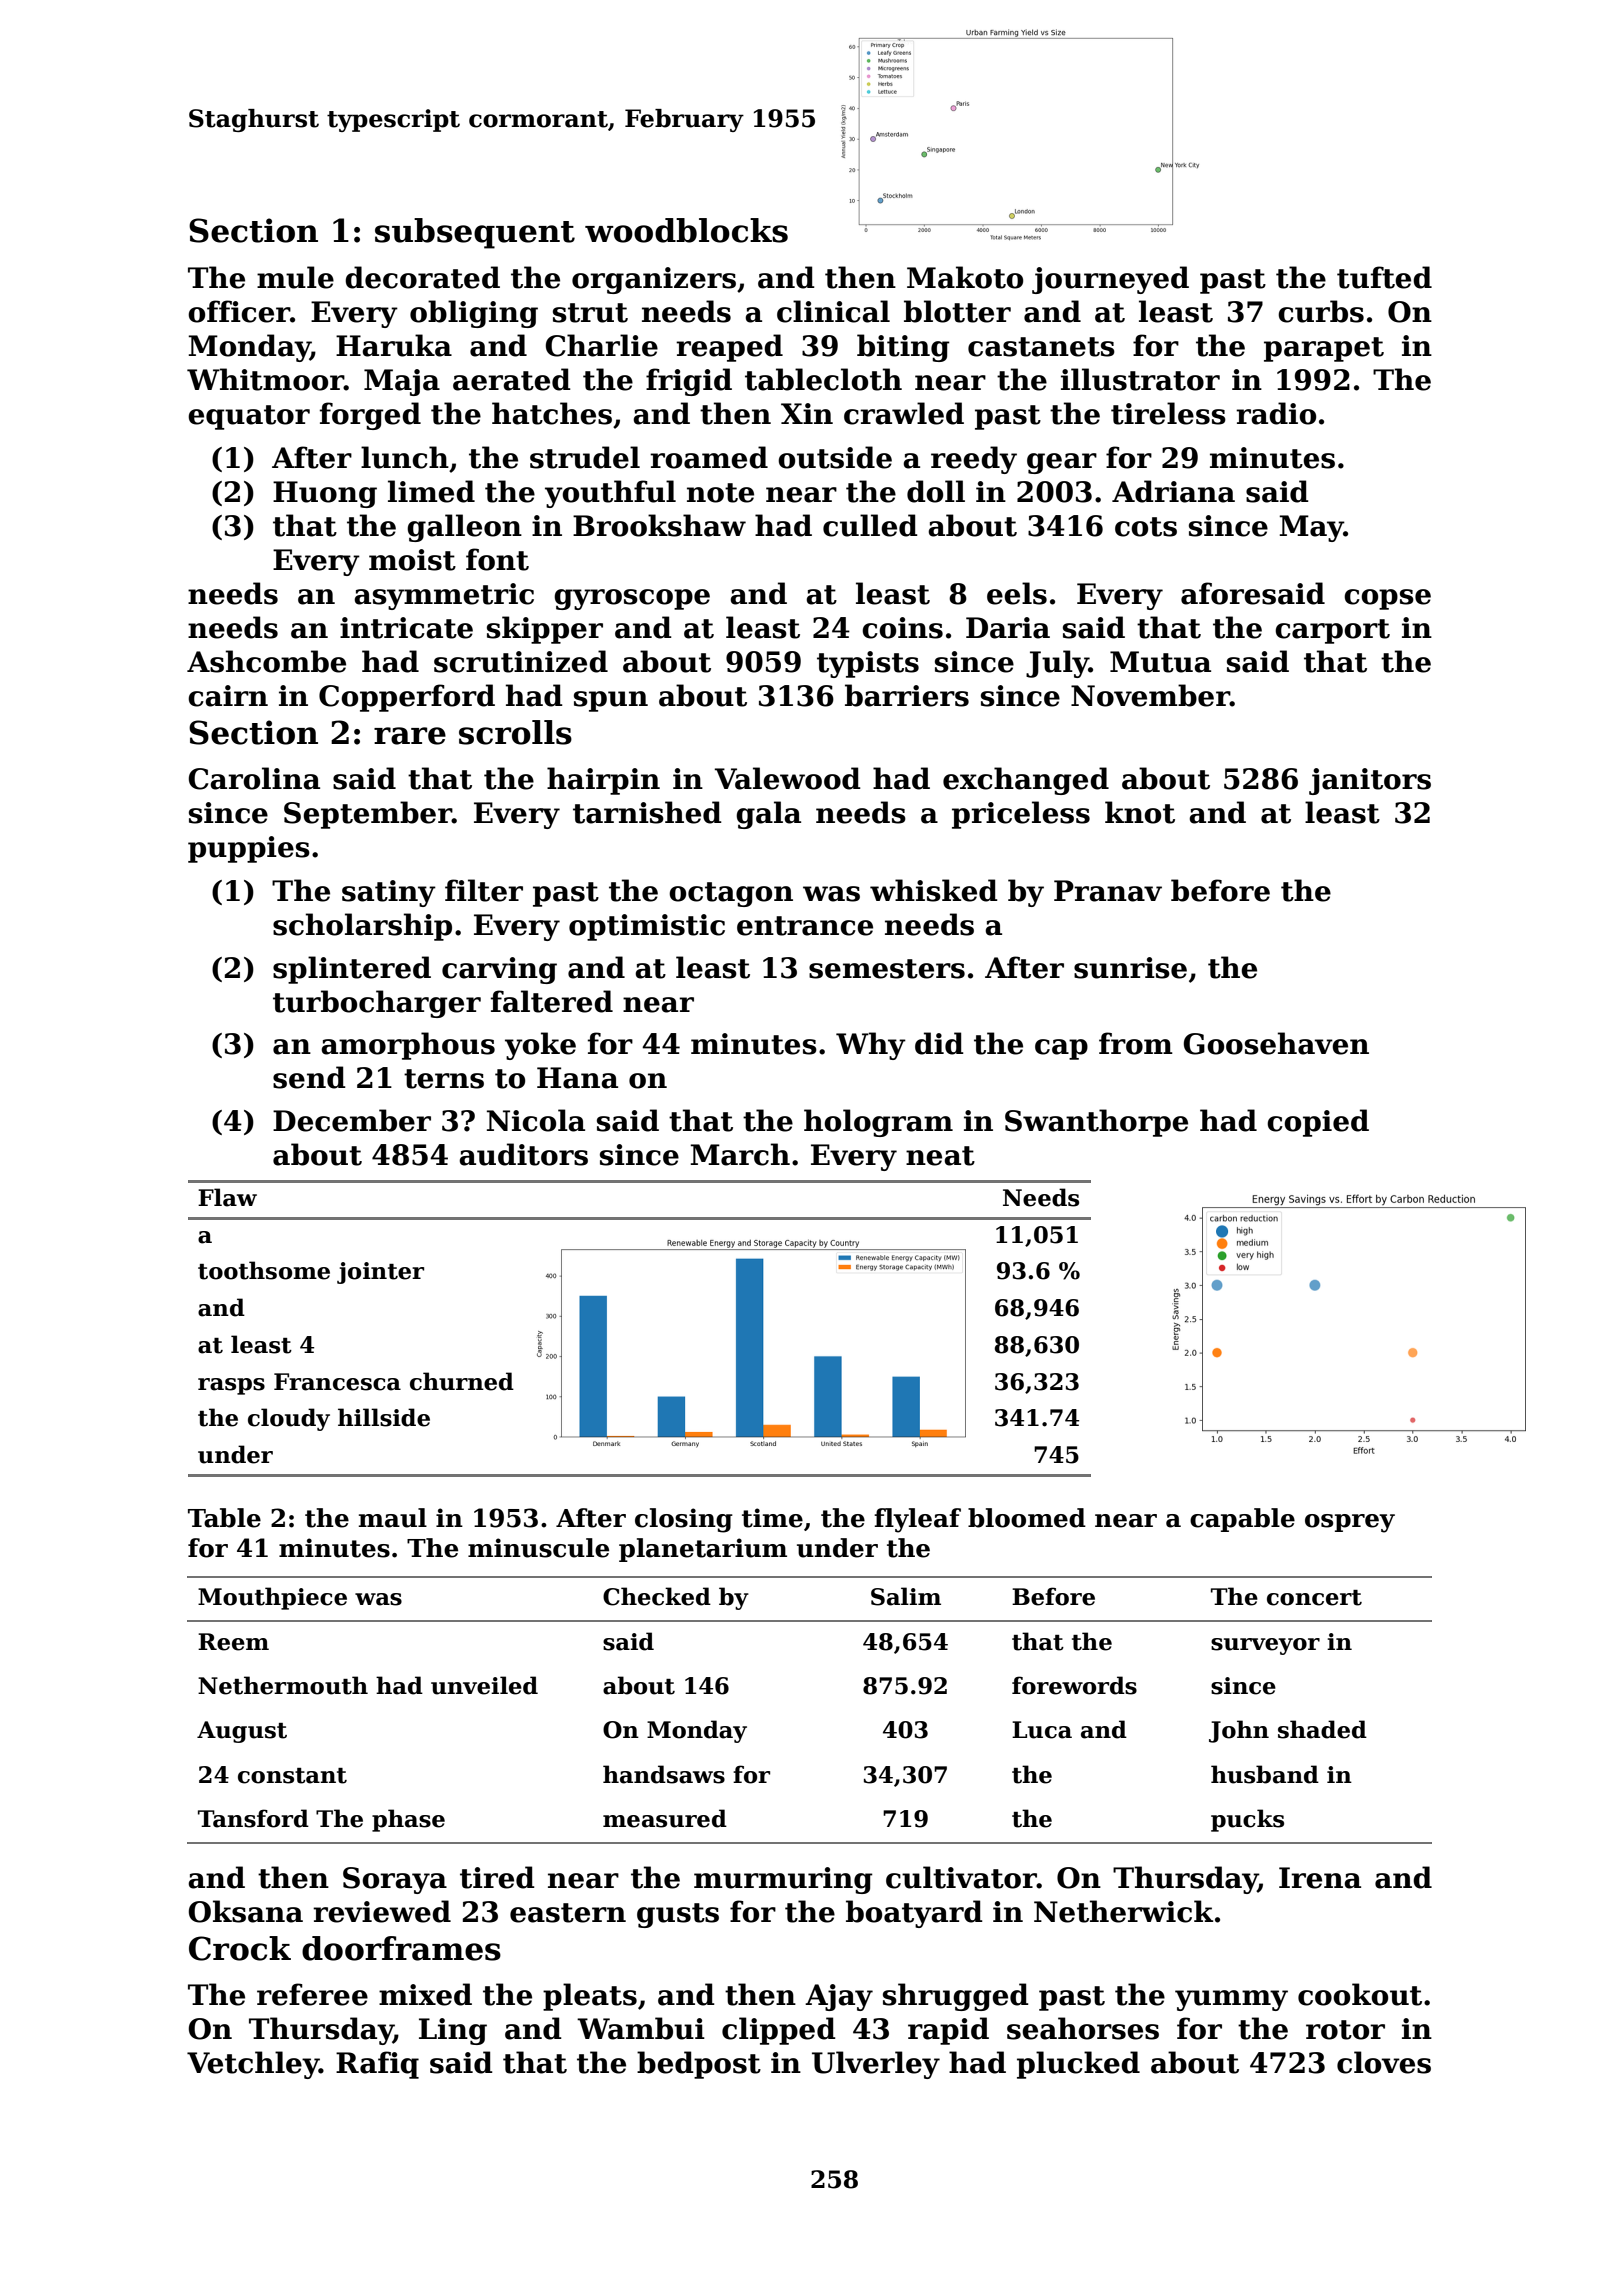 The width and height of the document is (1620, 2292). I want to click on pleats, so click(590, 1997).
